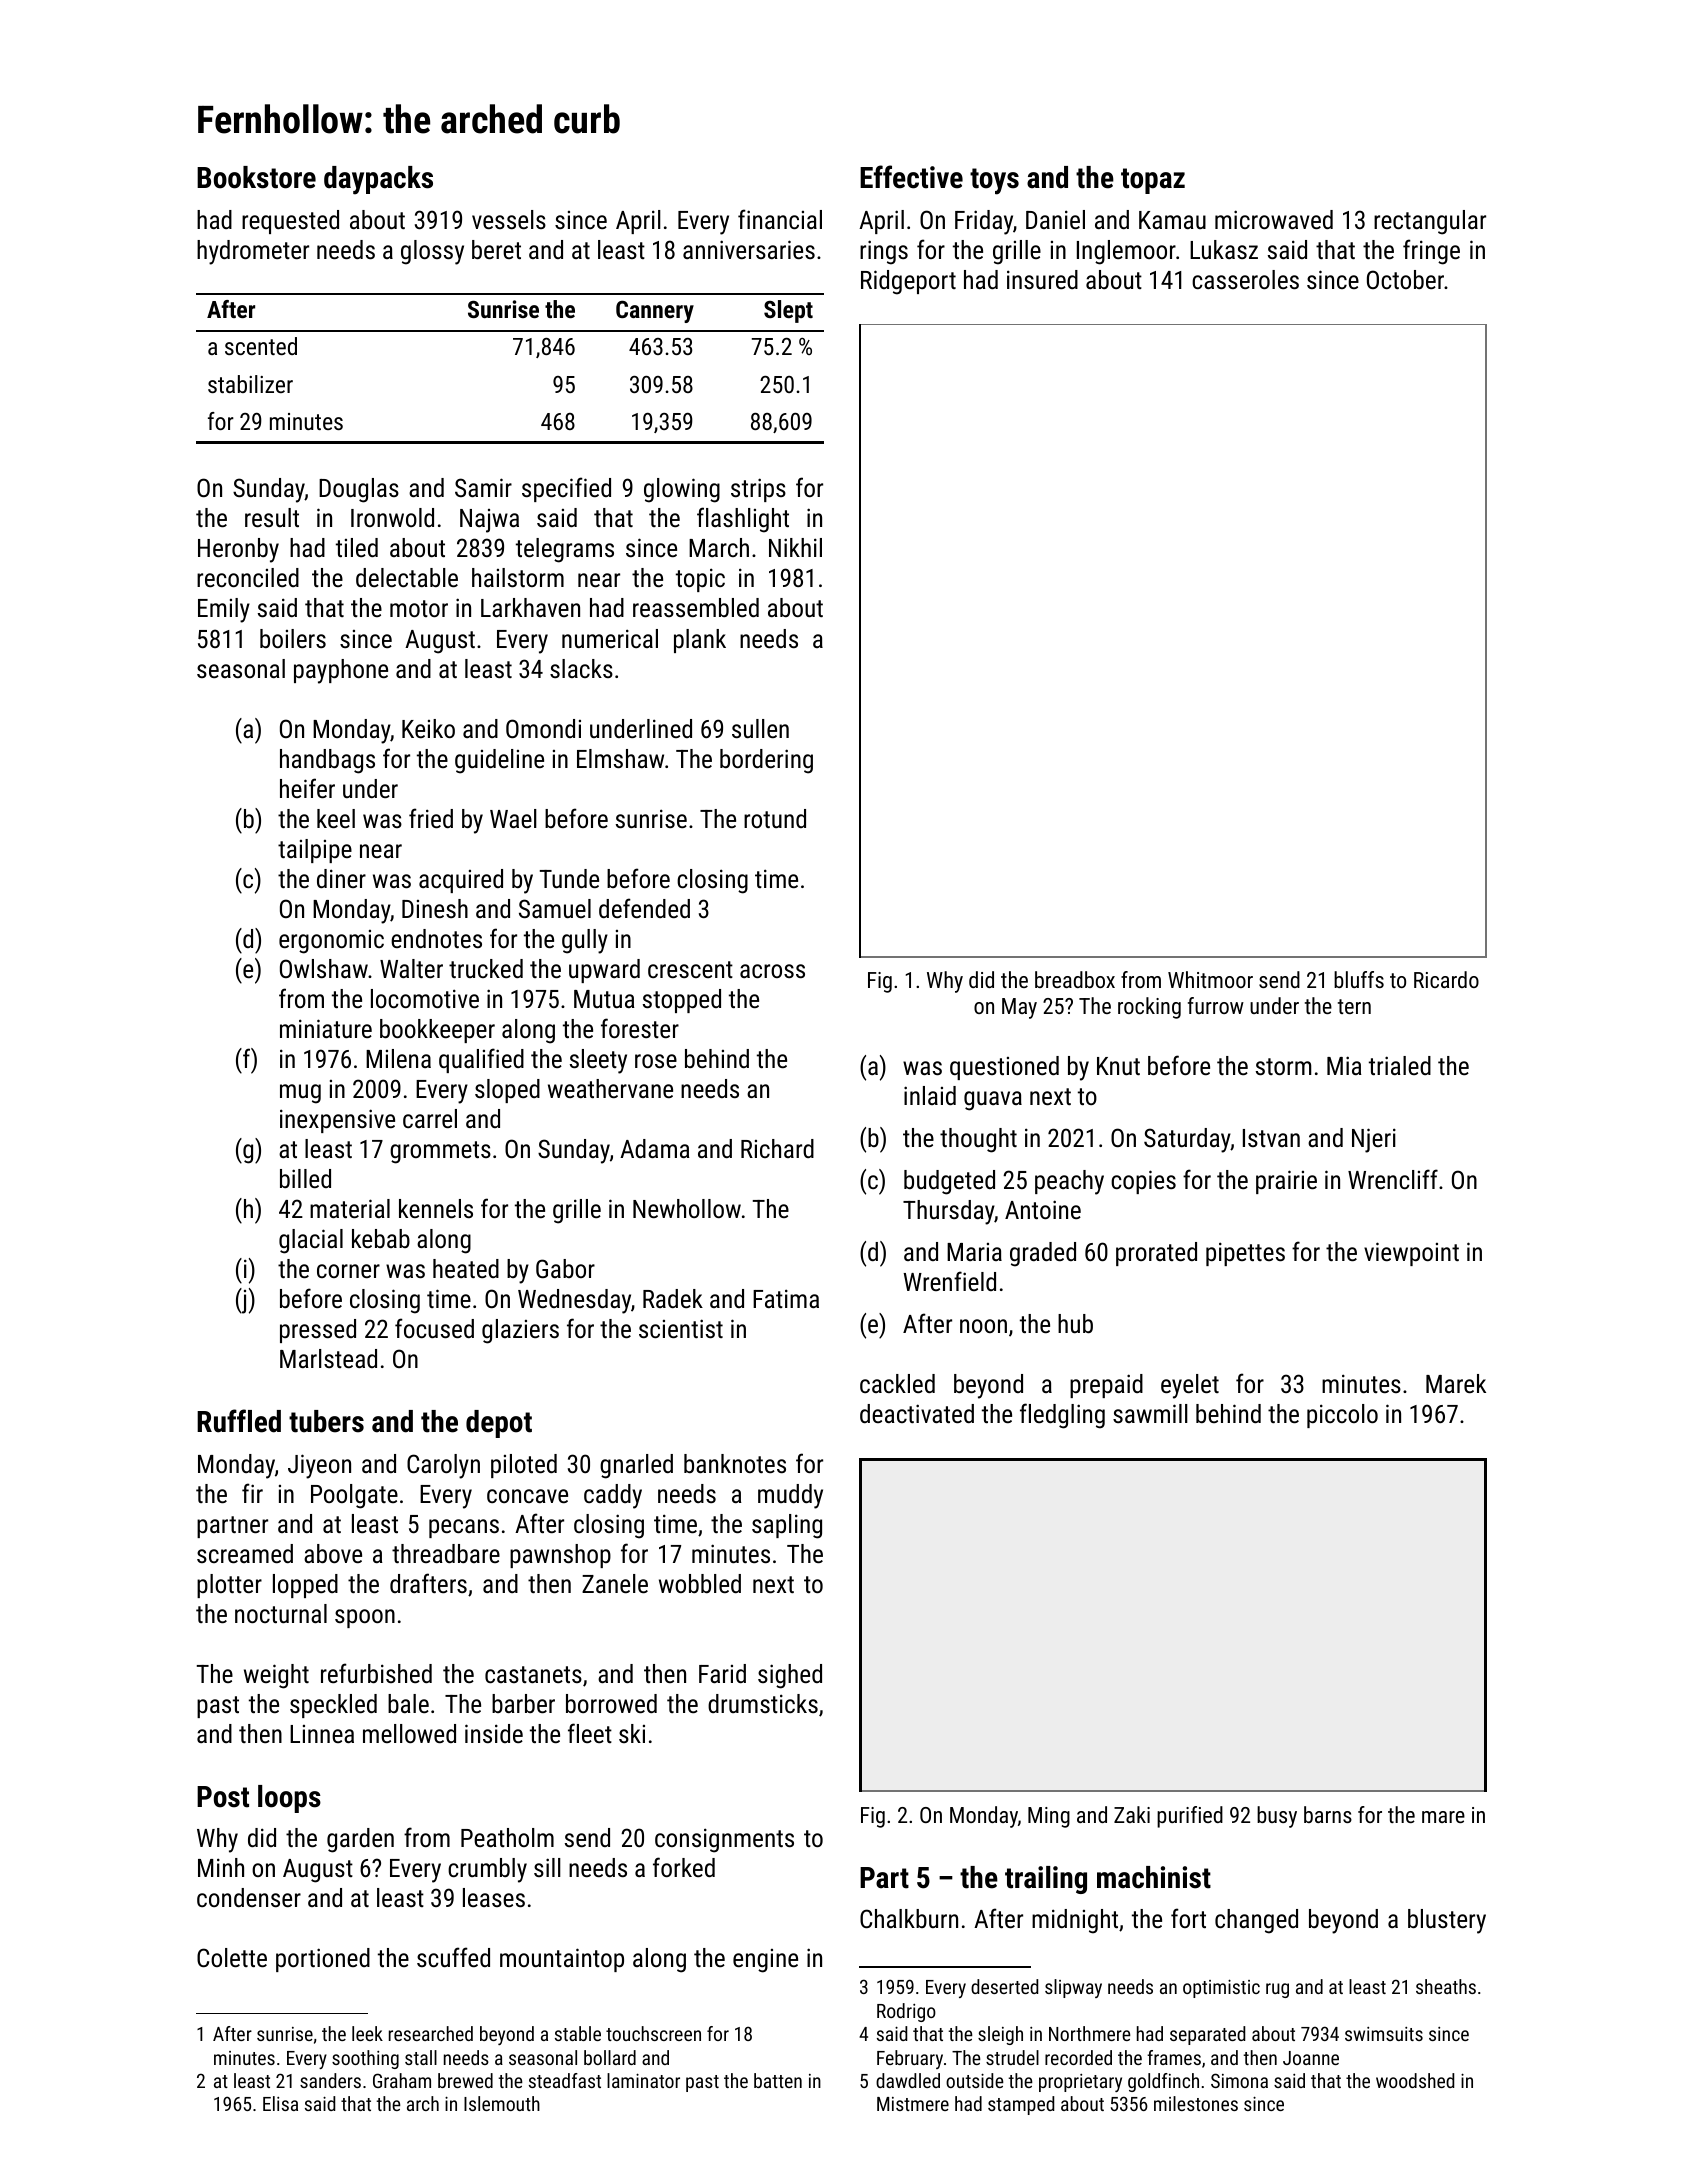 This image has width=1683, height=2178. What do you see at coordinates (908, 282) in the image?
I see `Ridgeport` at bounding box center [908, 282].
